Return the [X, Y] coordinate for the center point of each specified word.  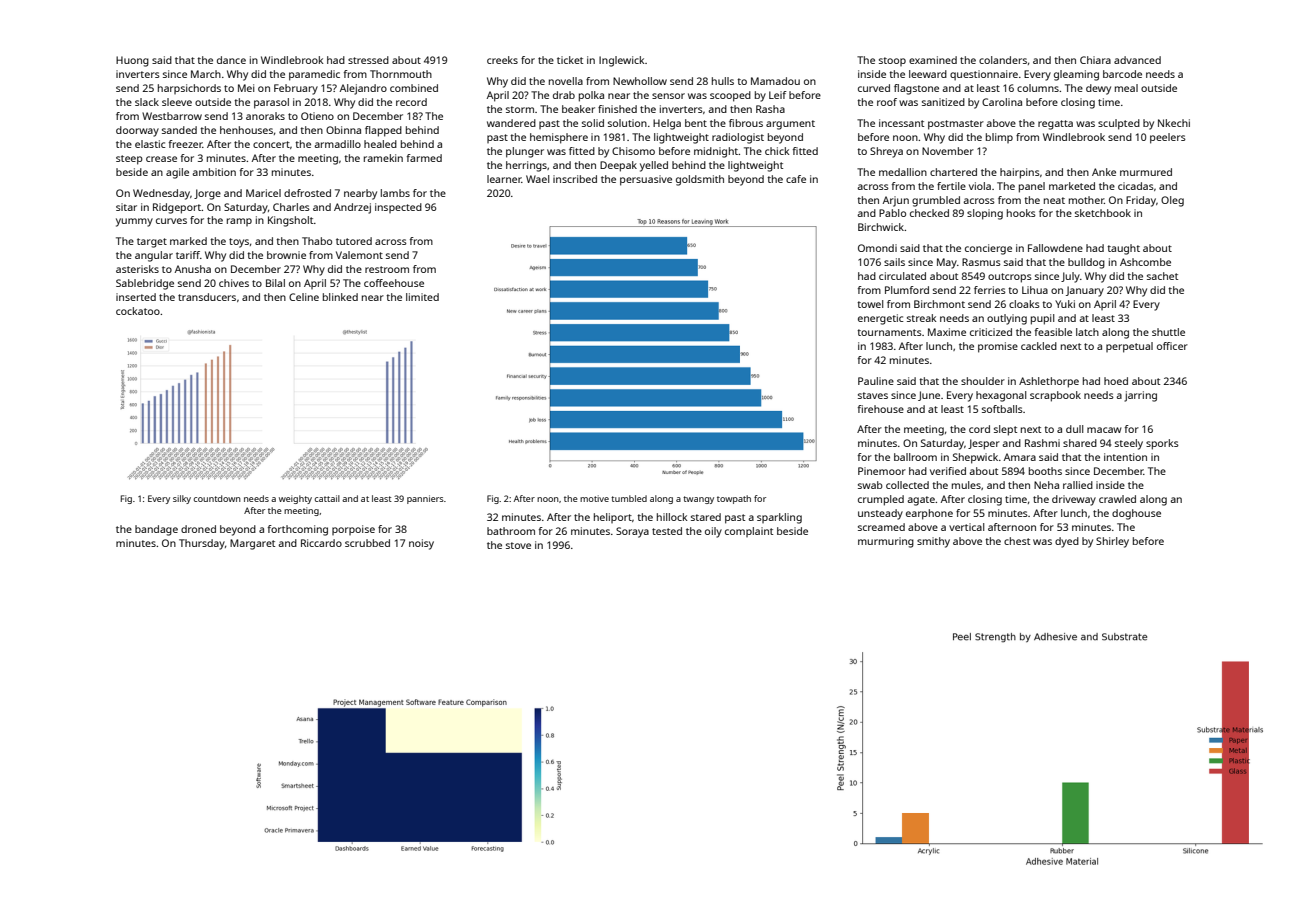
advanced [1137, 60]
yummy [134, 222]
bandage [156, 530]
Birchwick [881, 227]
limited [422, 297]
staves [873, 395]
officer [1172, 346]
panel [1032, 187]
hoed [1116, 381]
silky [182, 499]
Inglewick [622, 61]
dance [231, 60]
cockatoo [138, 311]
